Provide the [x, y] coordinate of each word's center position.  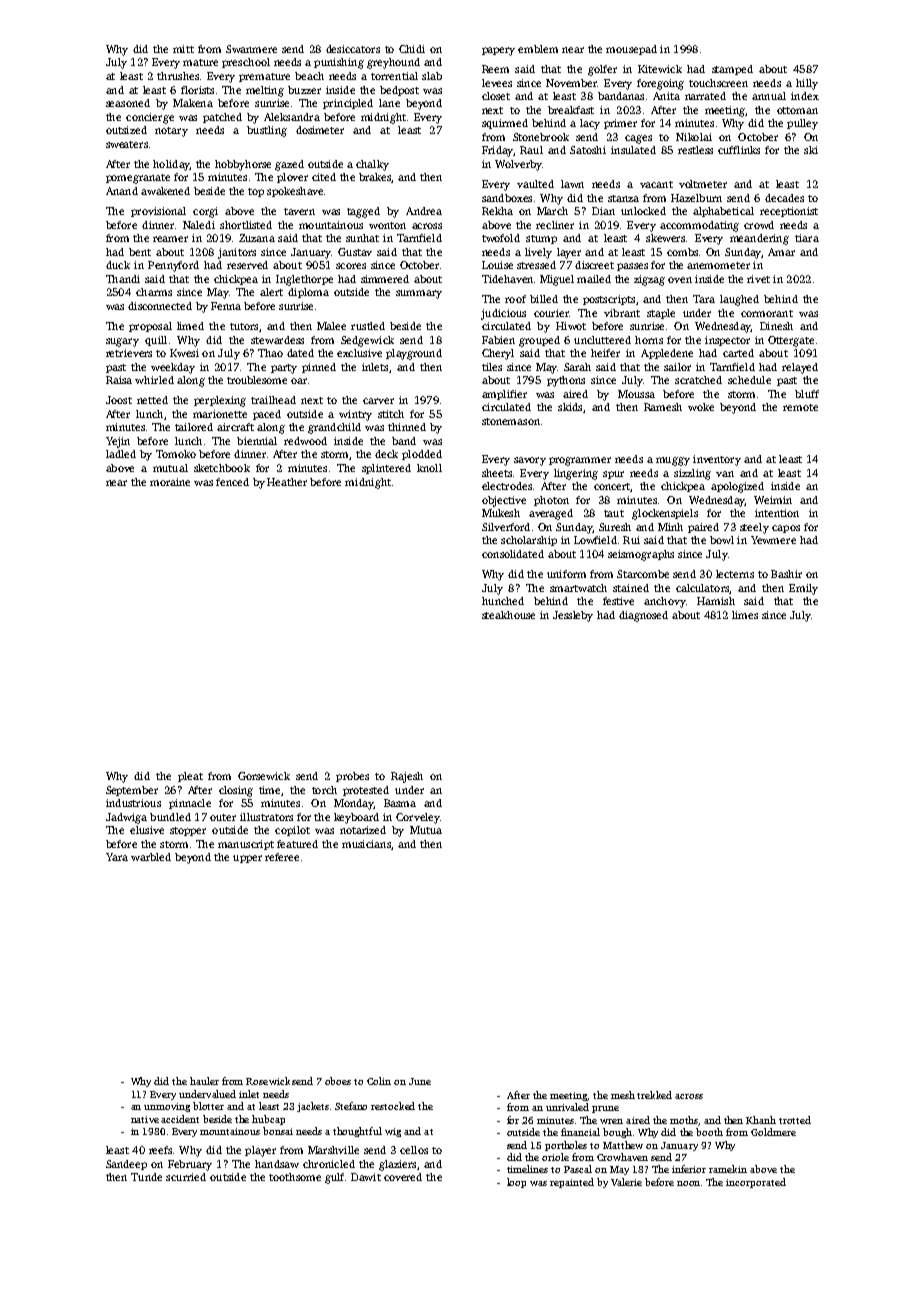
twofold [501, 238]
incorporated [756, 1183]
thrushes [178, 76]
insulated [633, 150]
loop [516, 1183]
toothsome [295, 1177]
